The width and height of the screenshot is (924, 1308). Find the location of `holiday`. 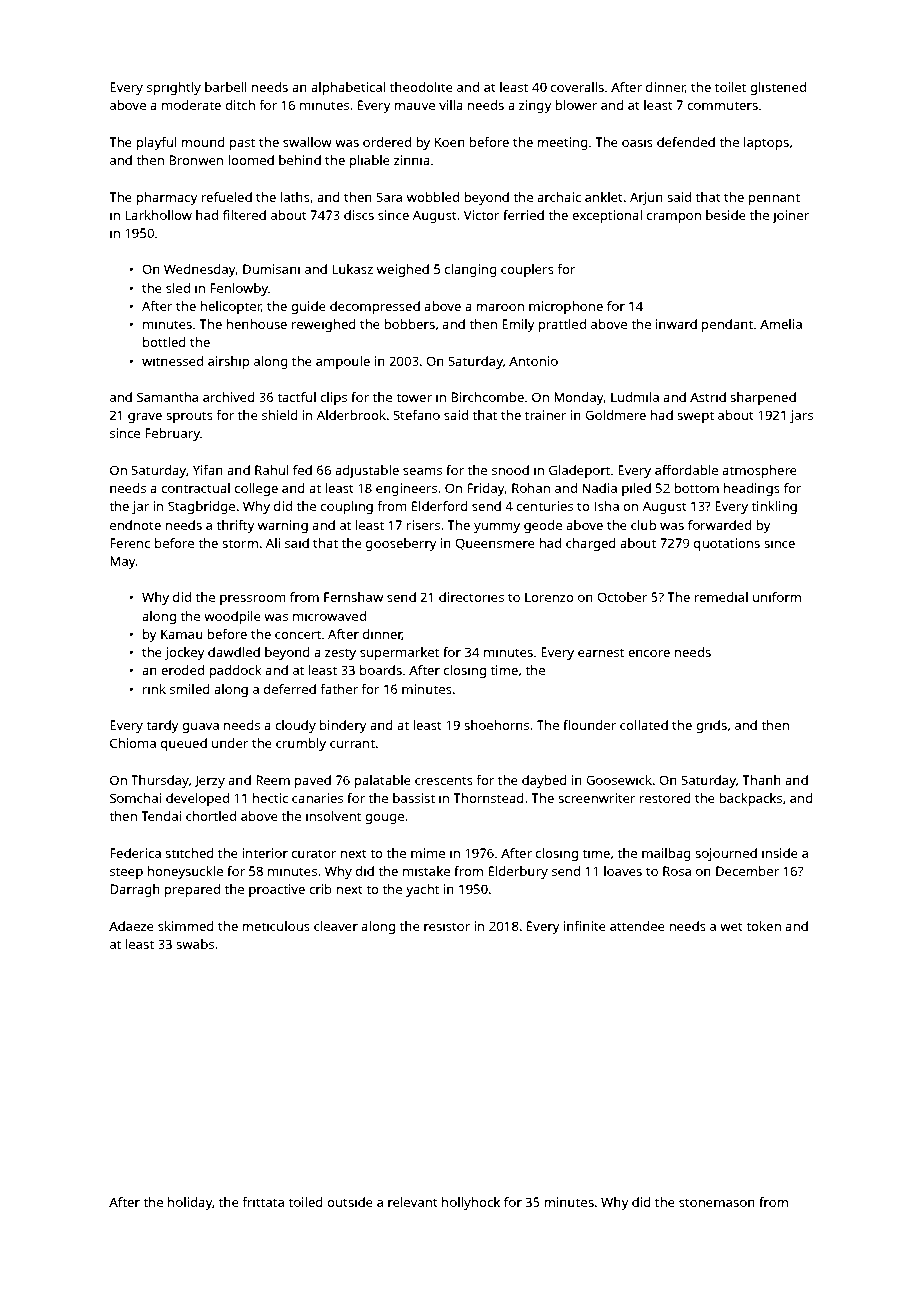

holiday is located at coordinates (190, 1203).
